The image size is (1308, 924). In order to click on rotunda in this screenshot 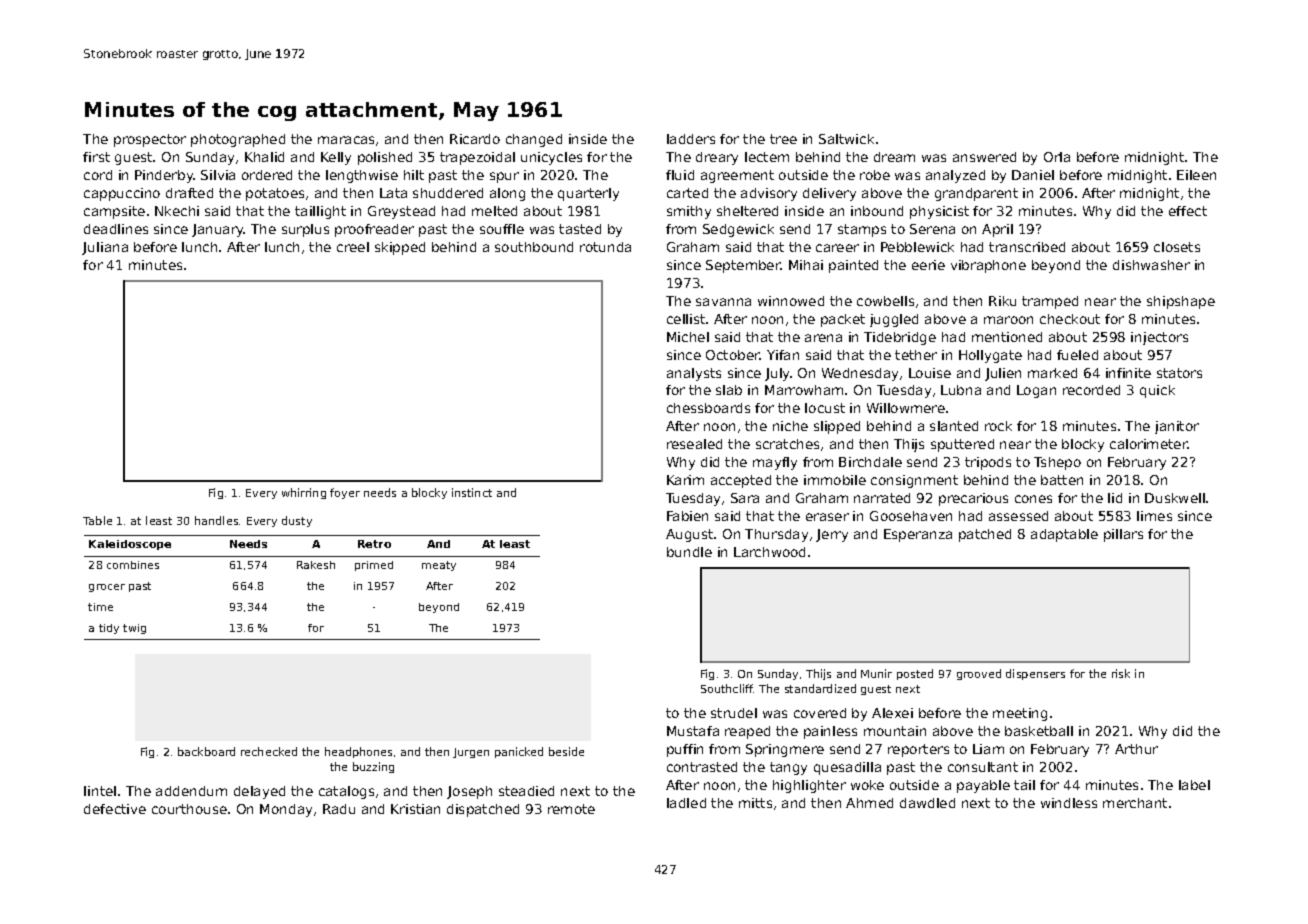, I will do `click(605, 247)`.
